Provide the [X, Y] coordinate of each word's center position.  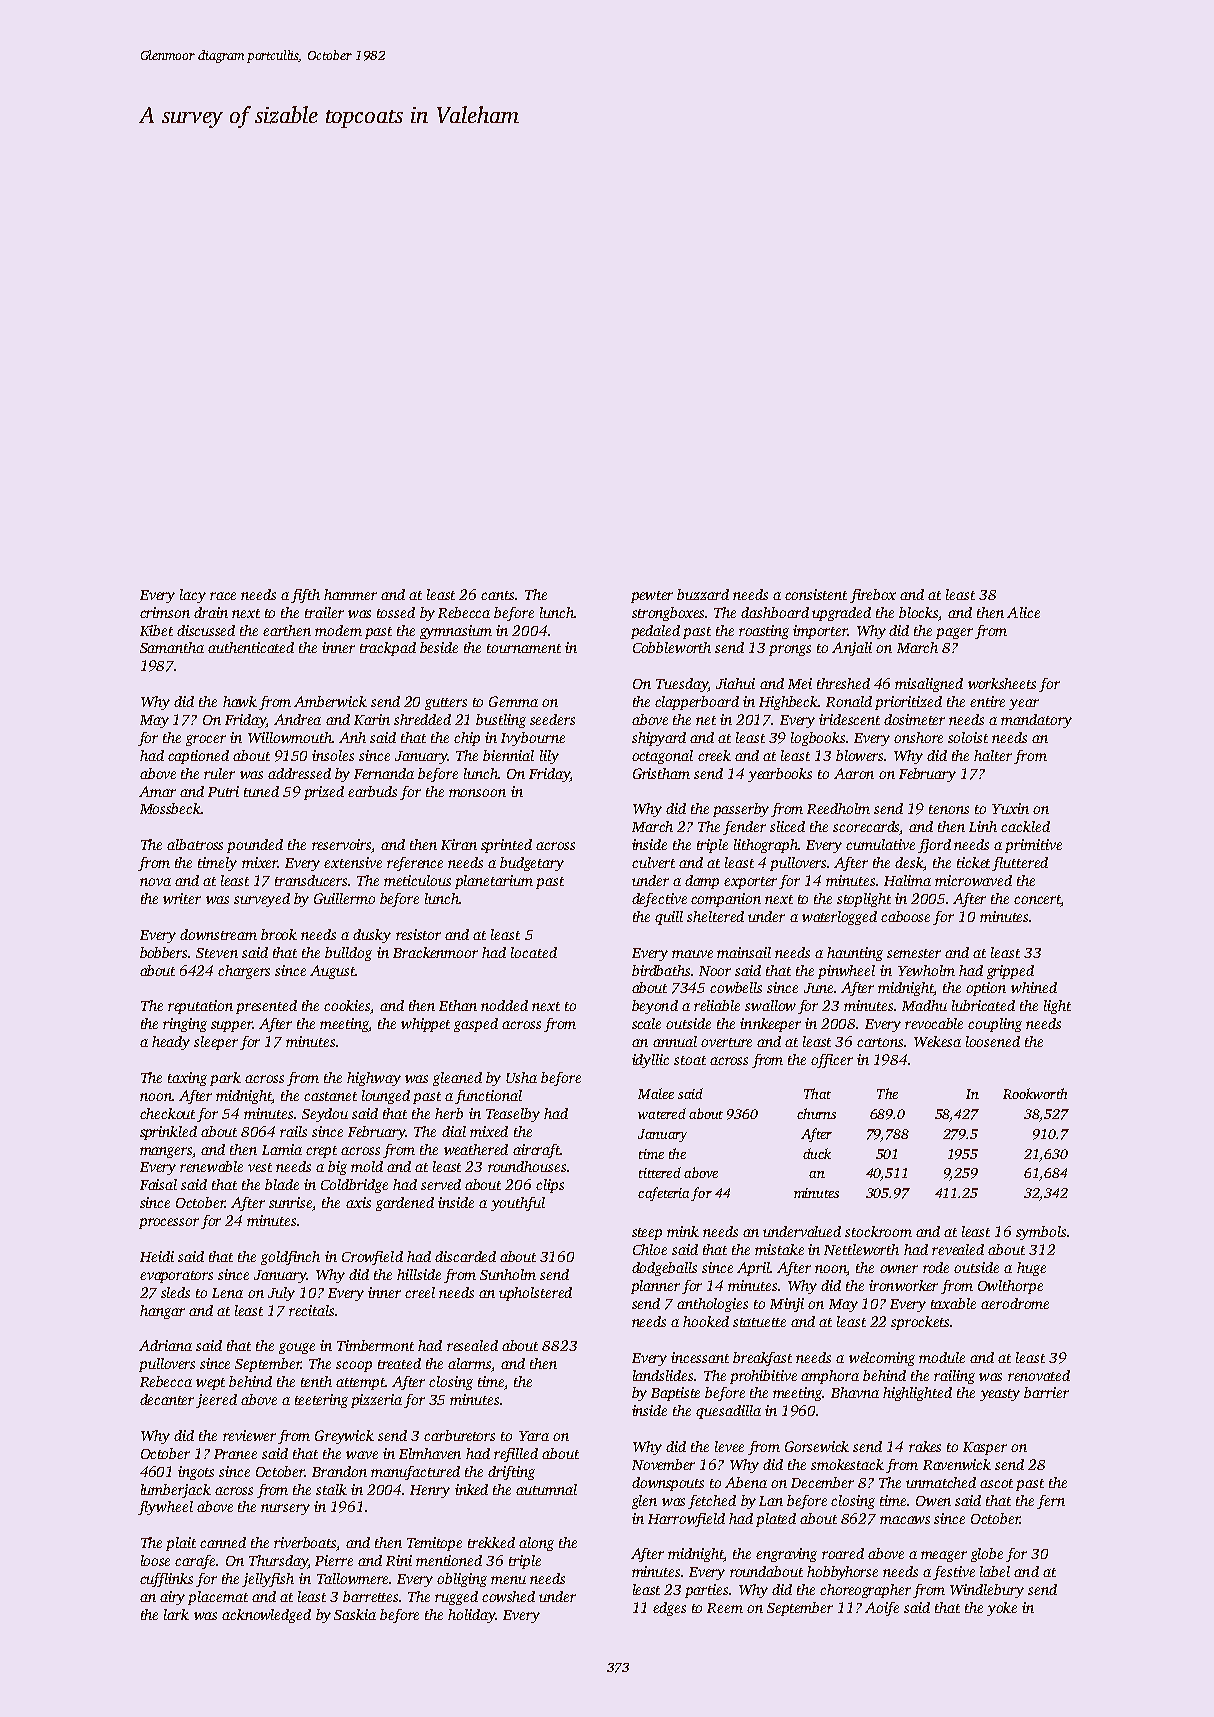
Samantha [172, 647]
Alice [1023, 612]
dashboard [775, 612]
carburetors [459, 1435]
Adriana [165, 1345]
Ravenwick [957, 1464]
